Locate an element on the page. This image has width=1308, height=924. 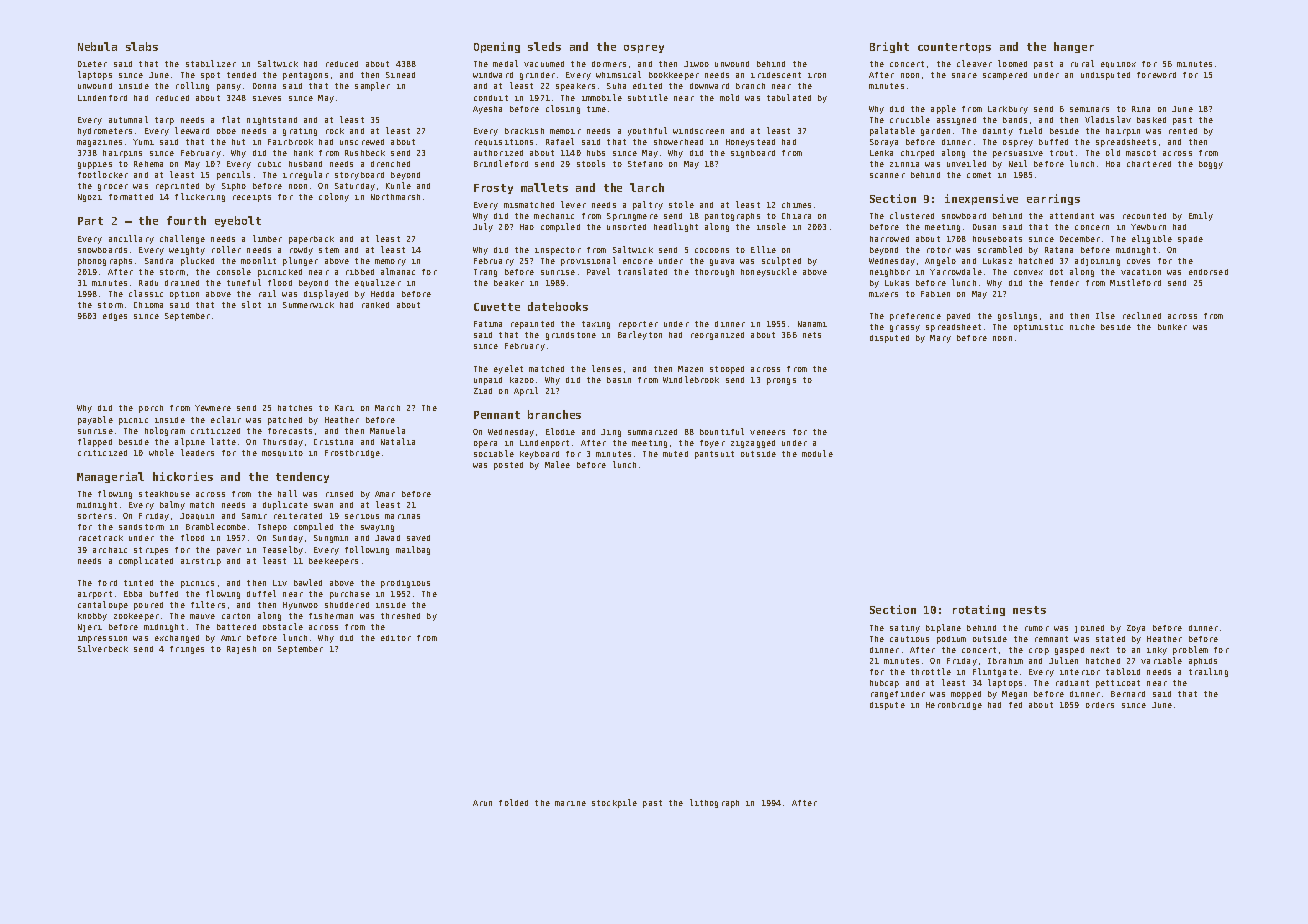
threshed is located at coordinates (400, 616).
